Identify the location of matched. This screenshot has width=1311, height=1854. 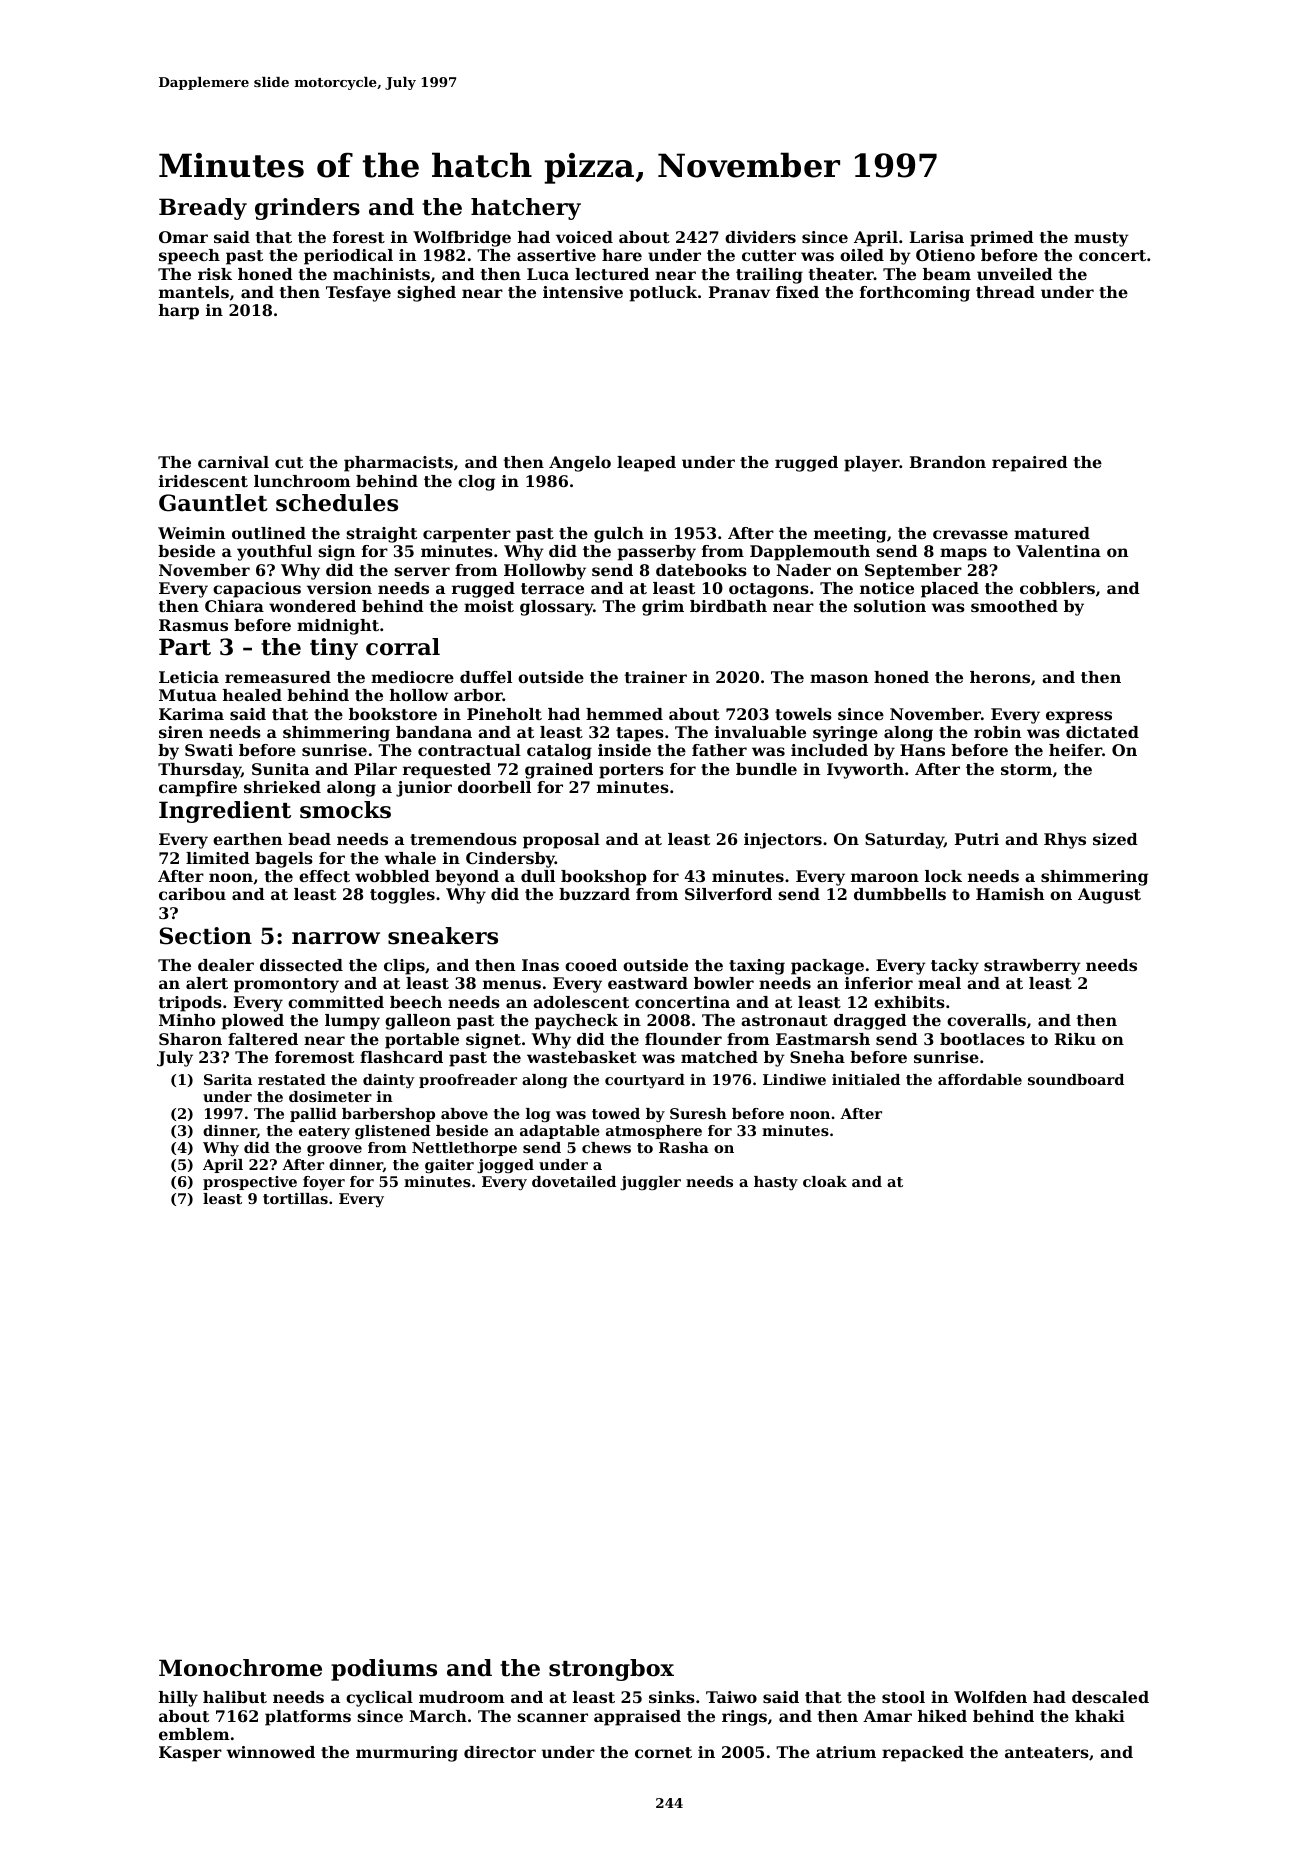
(719, 1057).
